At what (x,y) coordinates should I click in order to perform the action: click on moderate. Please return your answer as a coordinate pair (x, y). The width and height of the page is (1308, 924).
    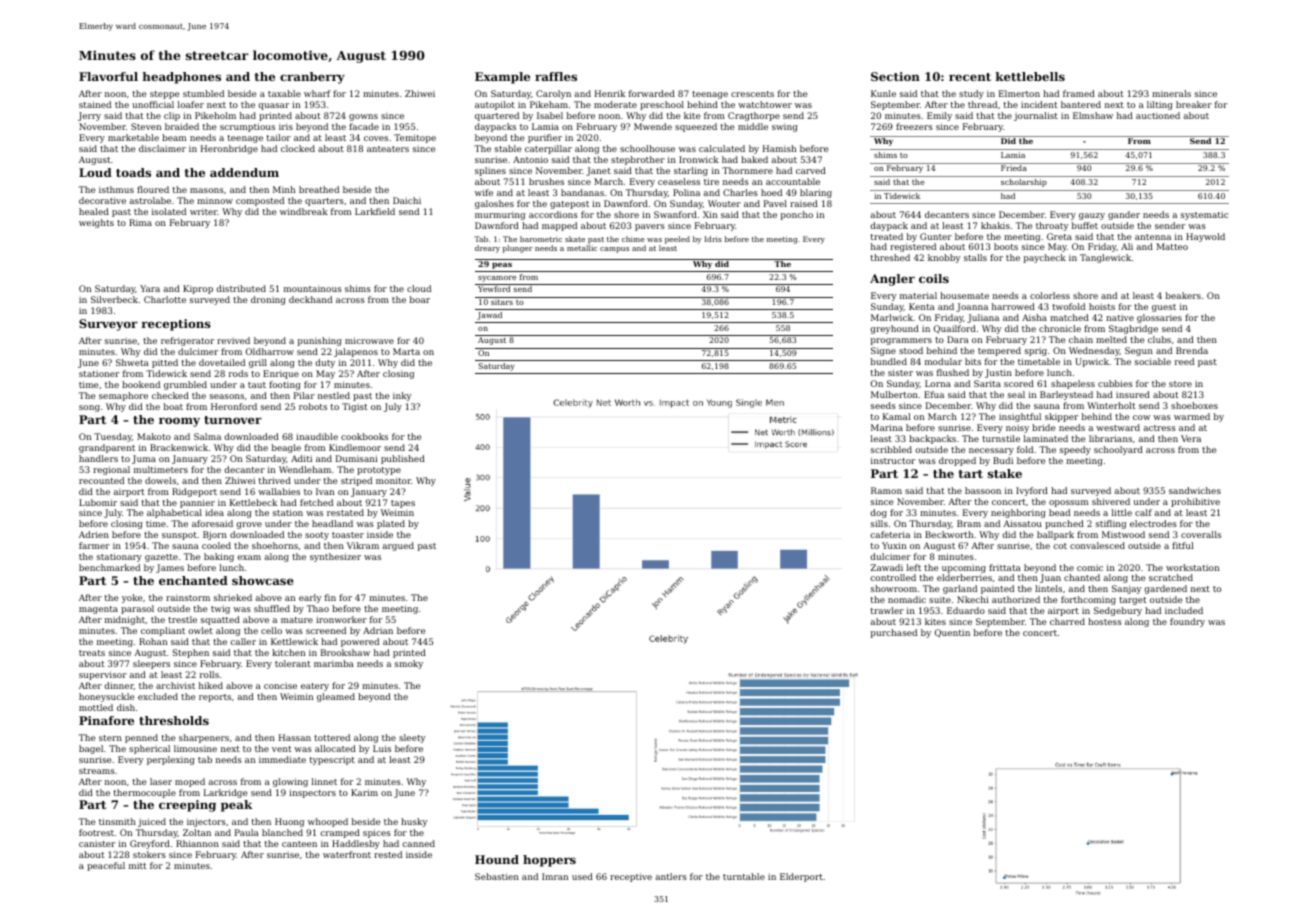
    Looking at the image, I should click on (615, 104).
